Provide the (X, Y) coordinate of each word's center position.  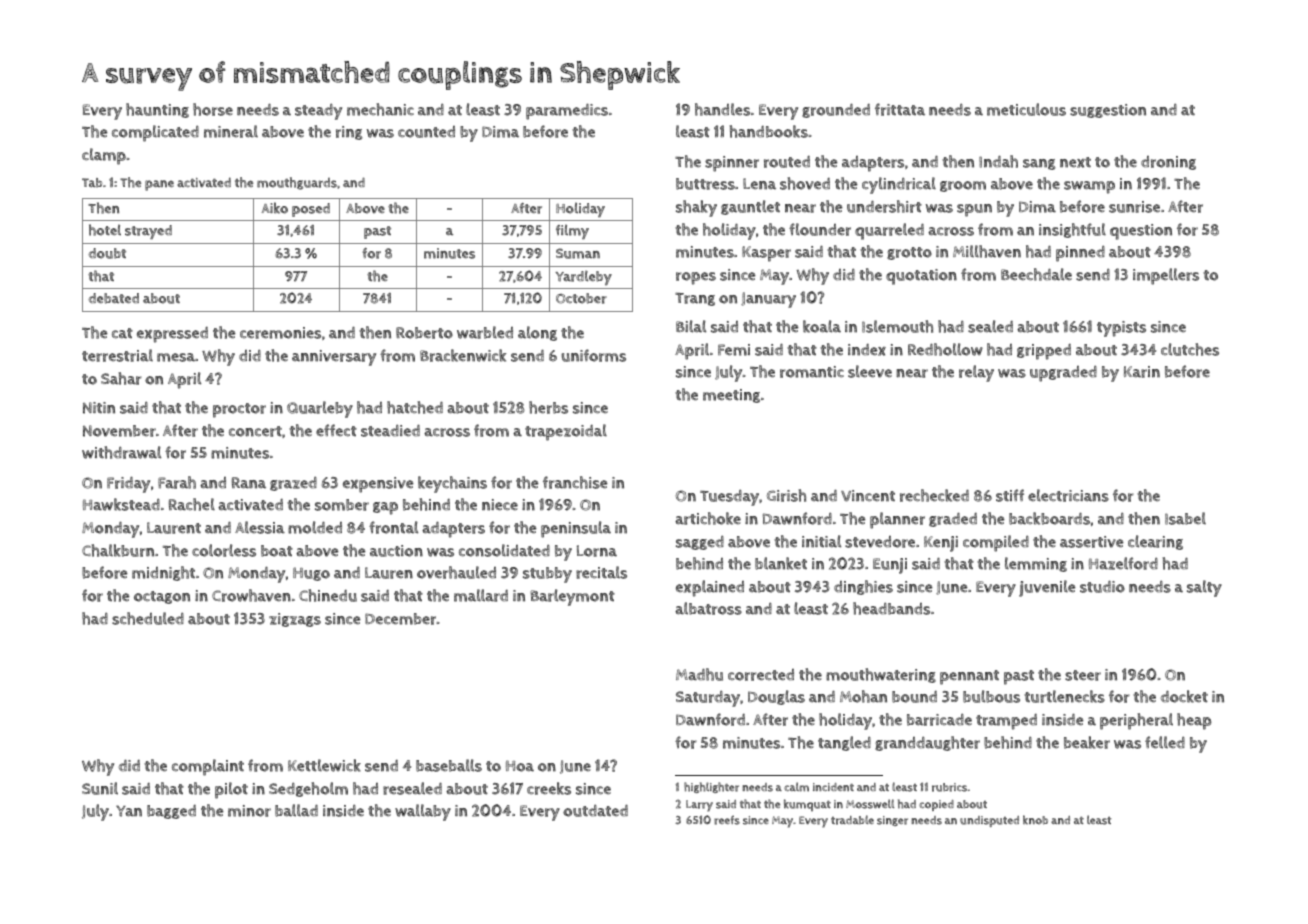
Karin (1142, 372)
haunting (157, 110)
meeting (731, 396)
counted (426, 132)
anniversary (334, 358)
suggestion (1108, 111)
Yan (129, 811)
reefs (727, 820)
